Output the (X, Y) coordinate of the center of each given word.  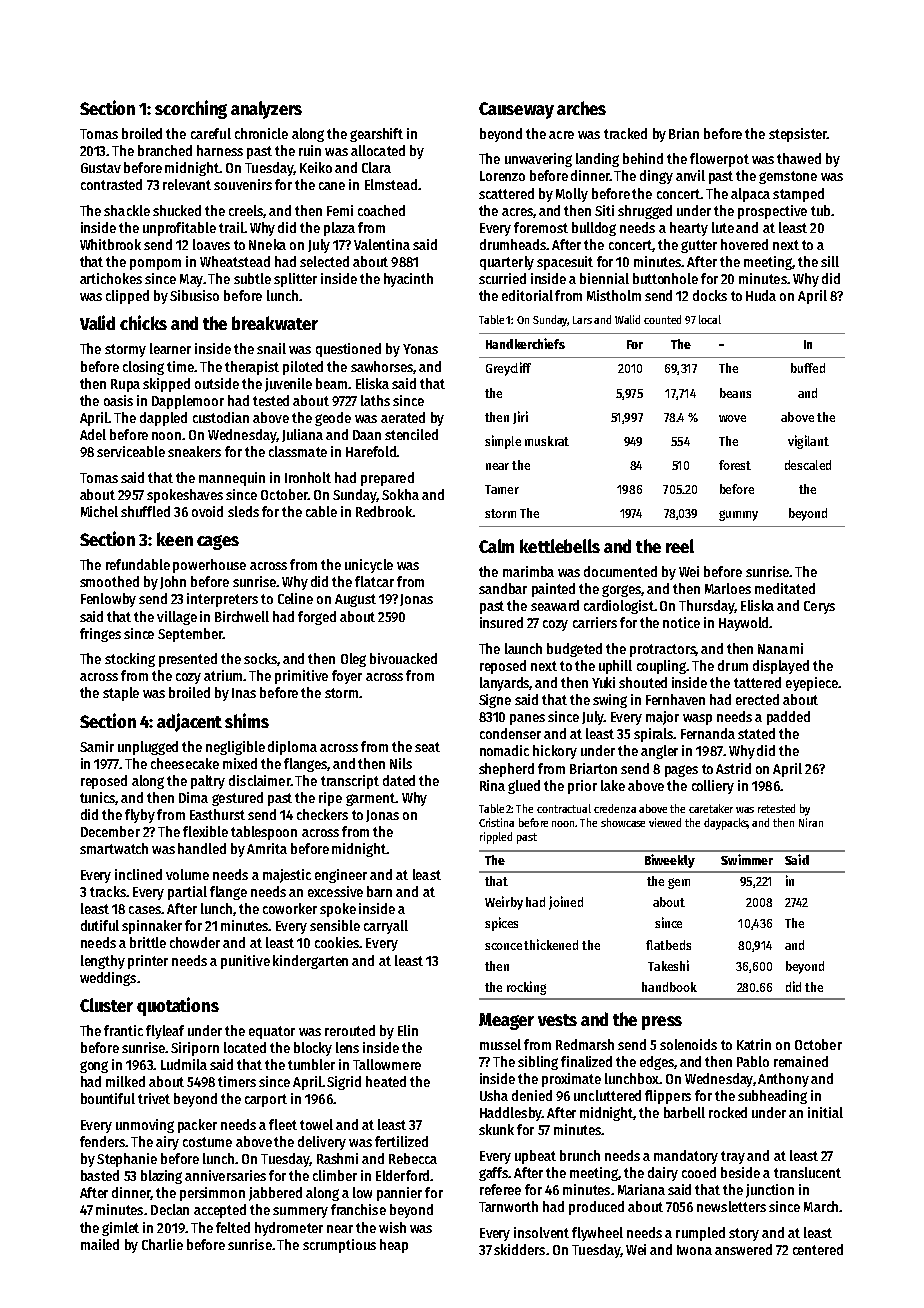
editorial (527, 295)
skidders (519, 1249)
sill (830, 261)
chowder (195, 942)
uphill (615, 667)
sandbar (503, 588)
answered (743, 1249)
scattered (506, 193)
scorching (191, 109)
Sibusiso (194, 295)
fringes (100, 635)
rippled (496, 838)
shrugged (645, 212)
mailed (100, 1244)
